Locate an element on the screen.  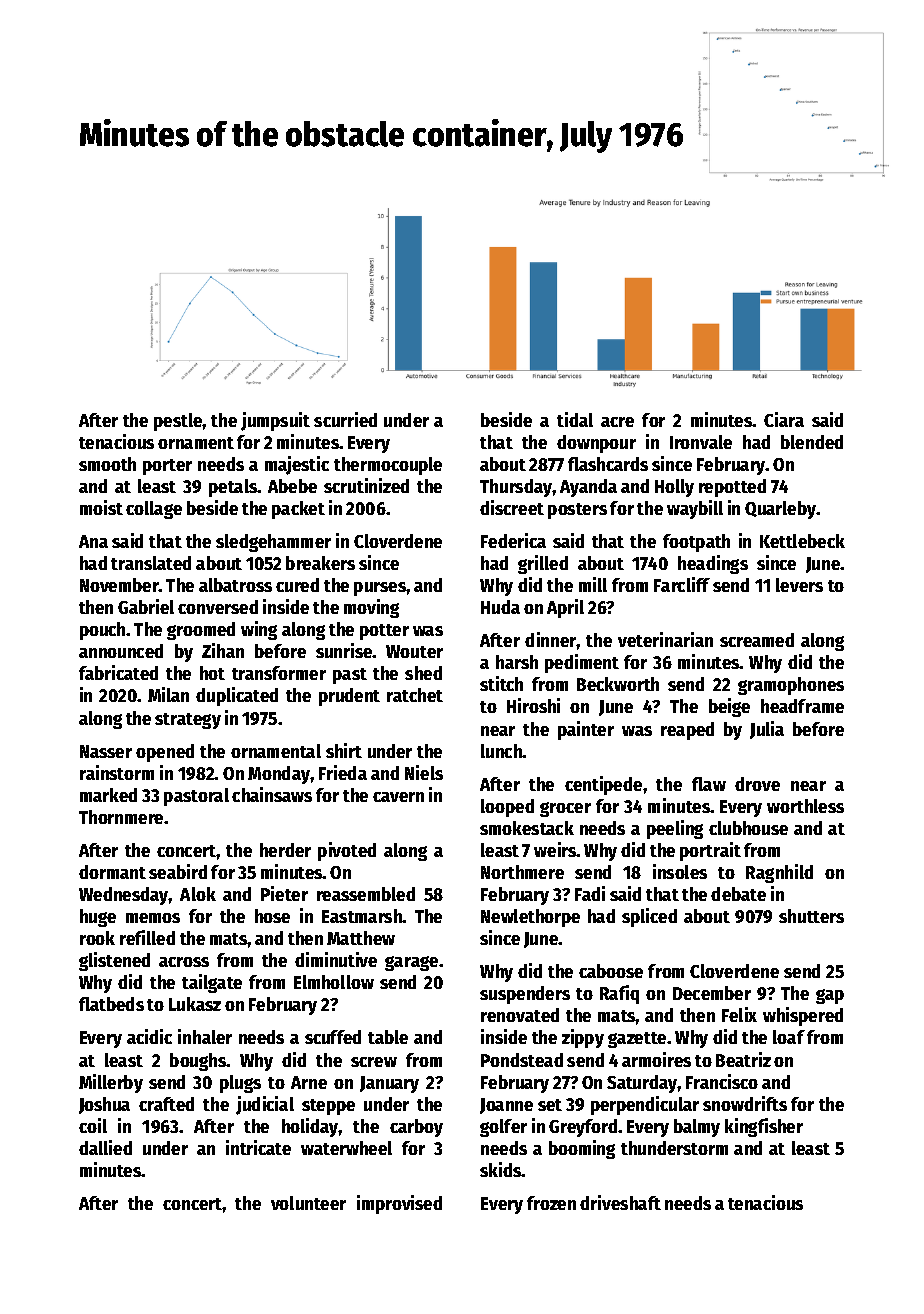
Kettlebeck is located at coordinates (802, 541).
